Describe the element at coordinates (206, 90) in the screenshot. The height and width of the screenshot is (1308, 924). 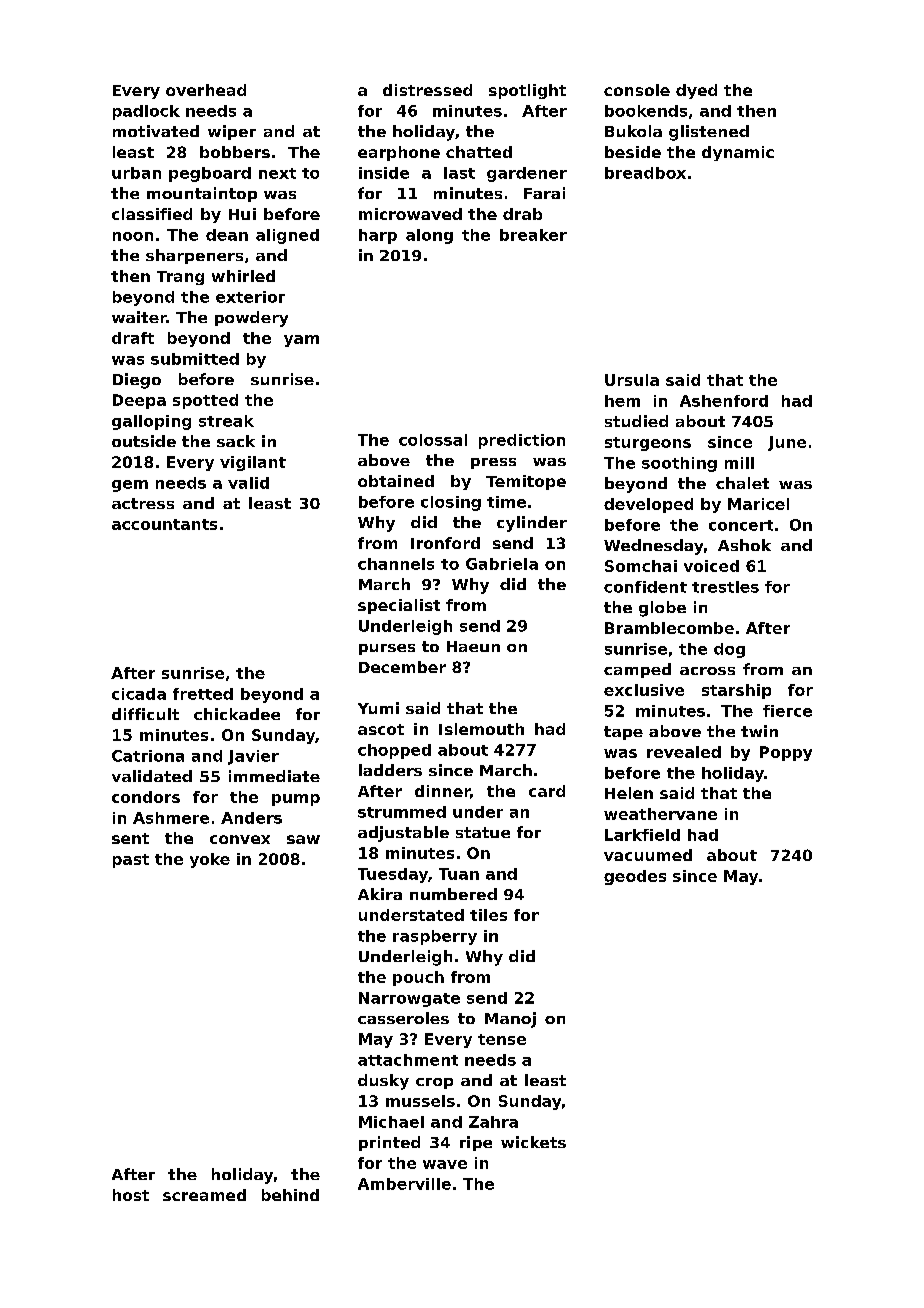
I see `overhead` at that location.
